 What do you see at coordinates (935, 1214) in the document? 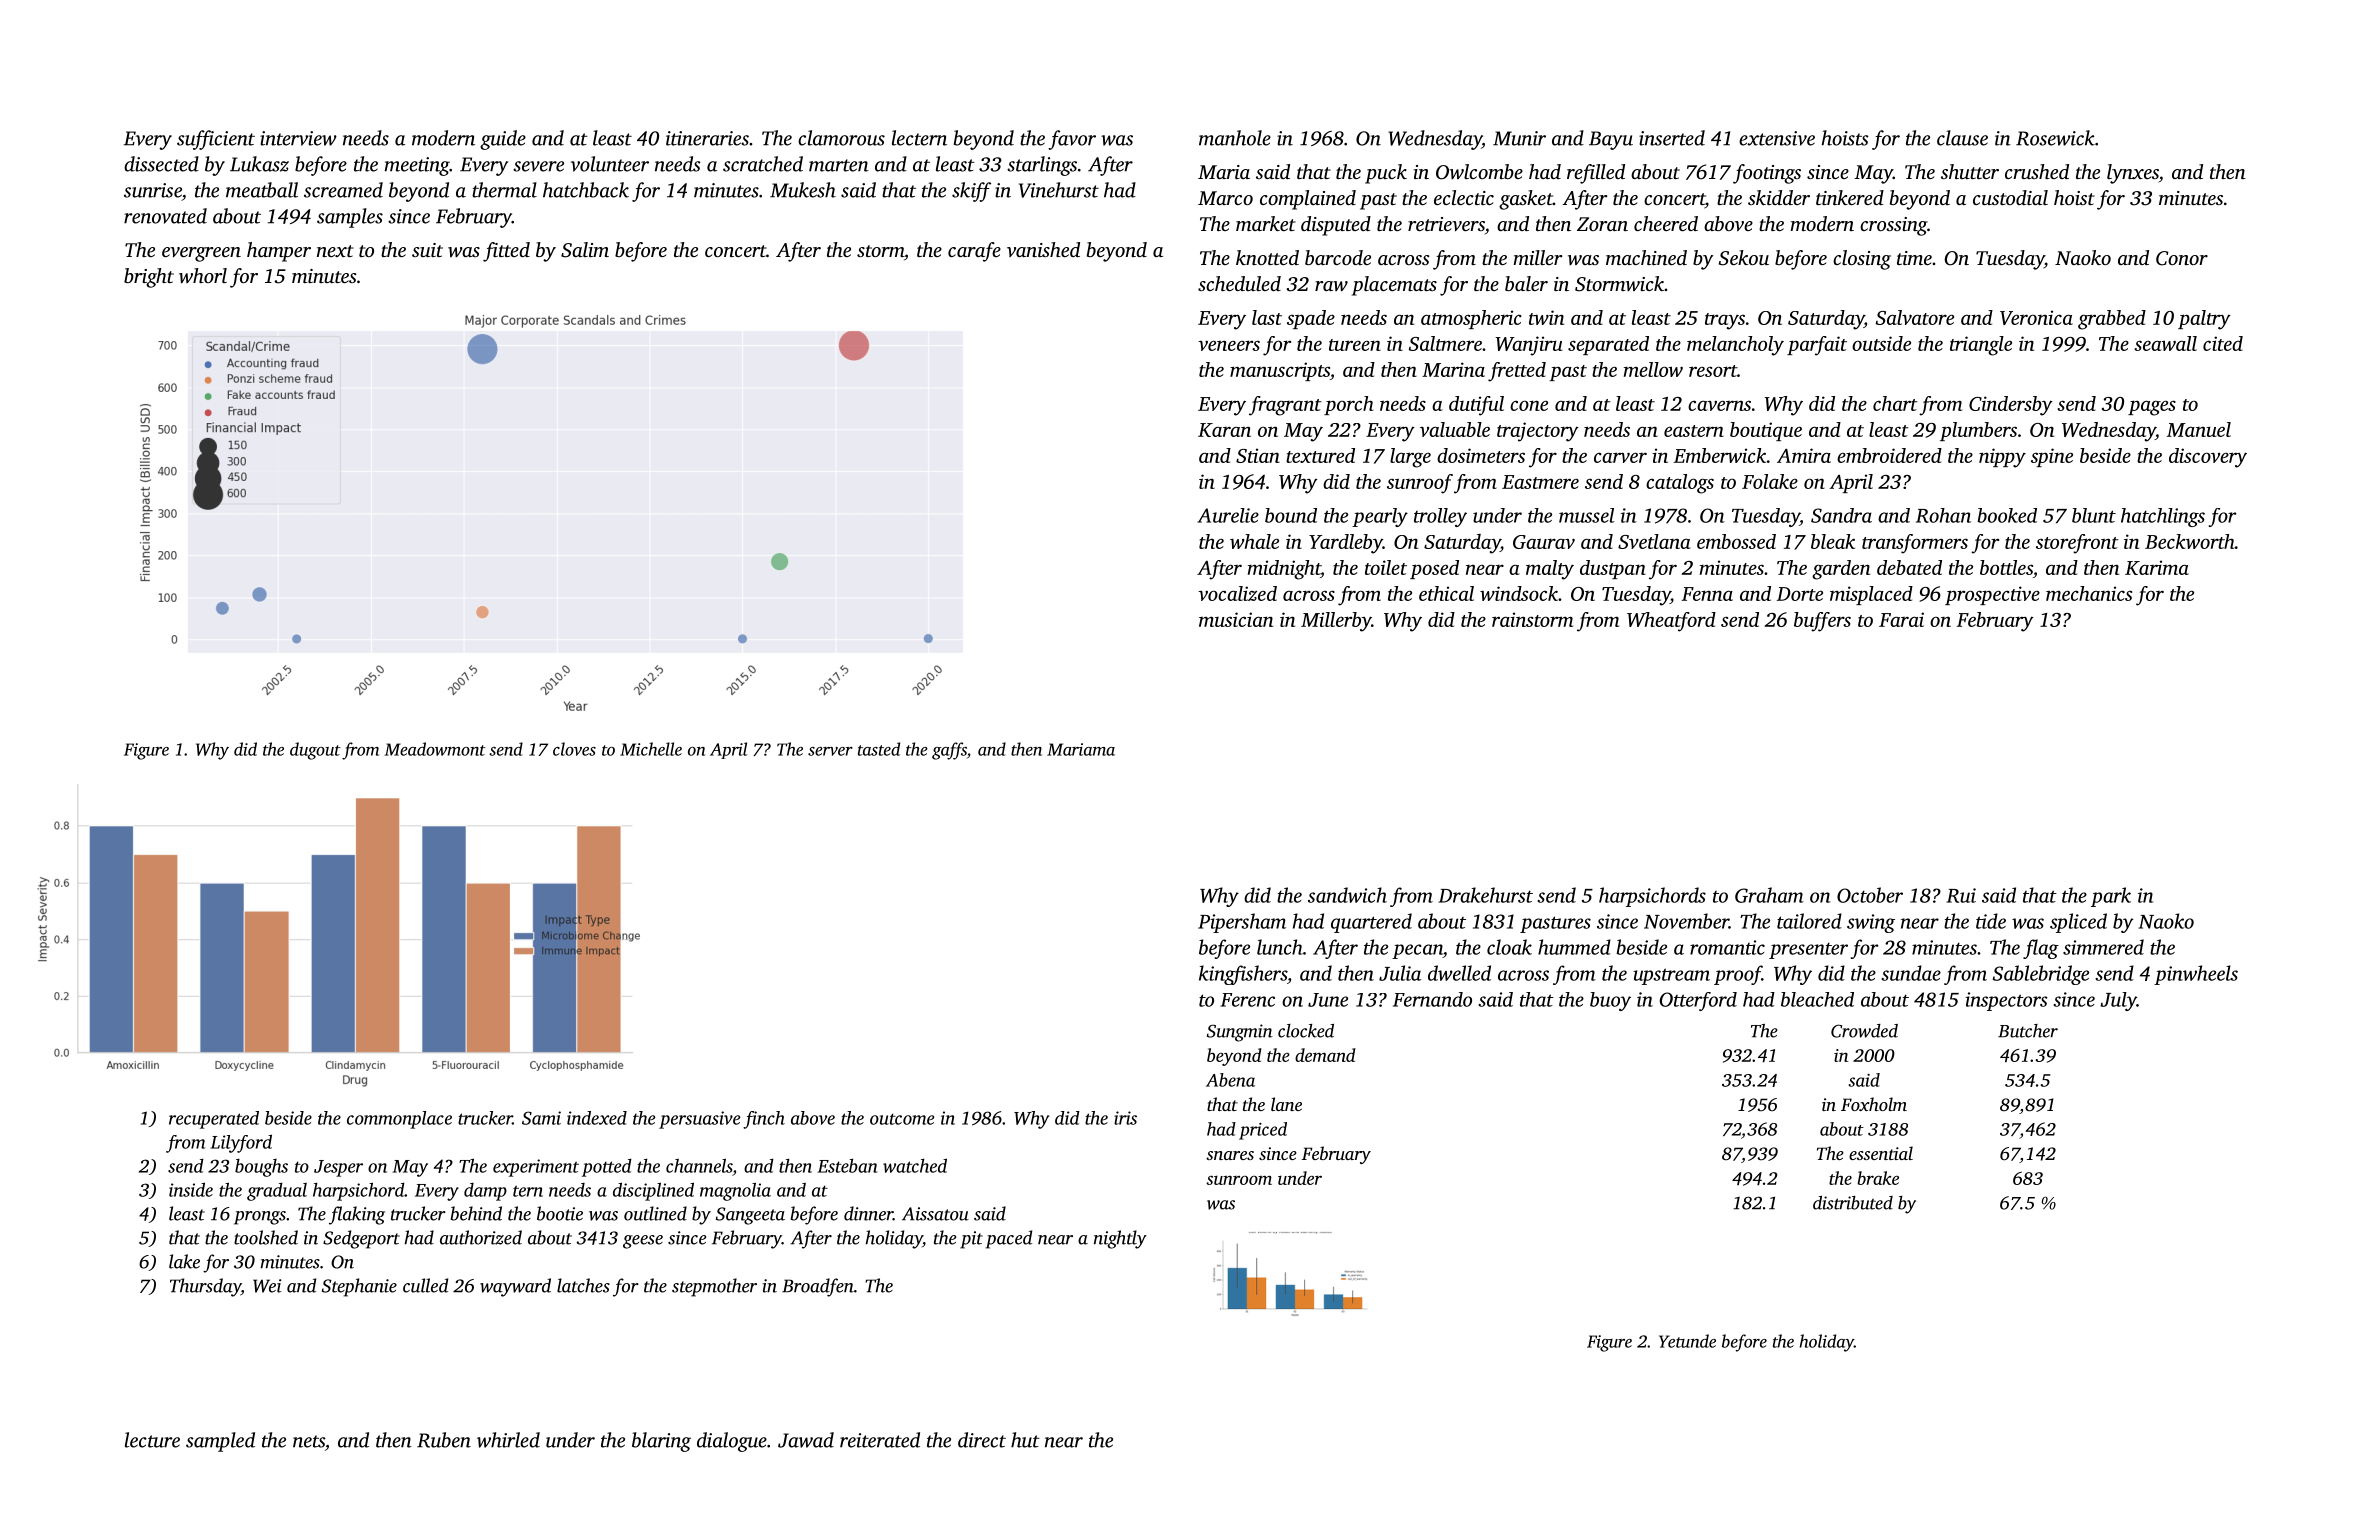
I see `Aissatou` at bounding box center [935, 1214].
